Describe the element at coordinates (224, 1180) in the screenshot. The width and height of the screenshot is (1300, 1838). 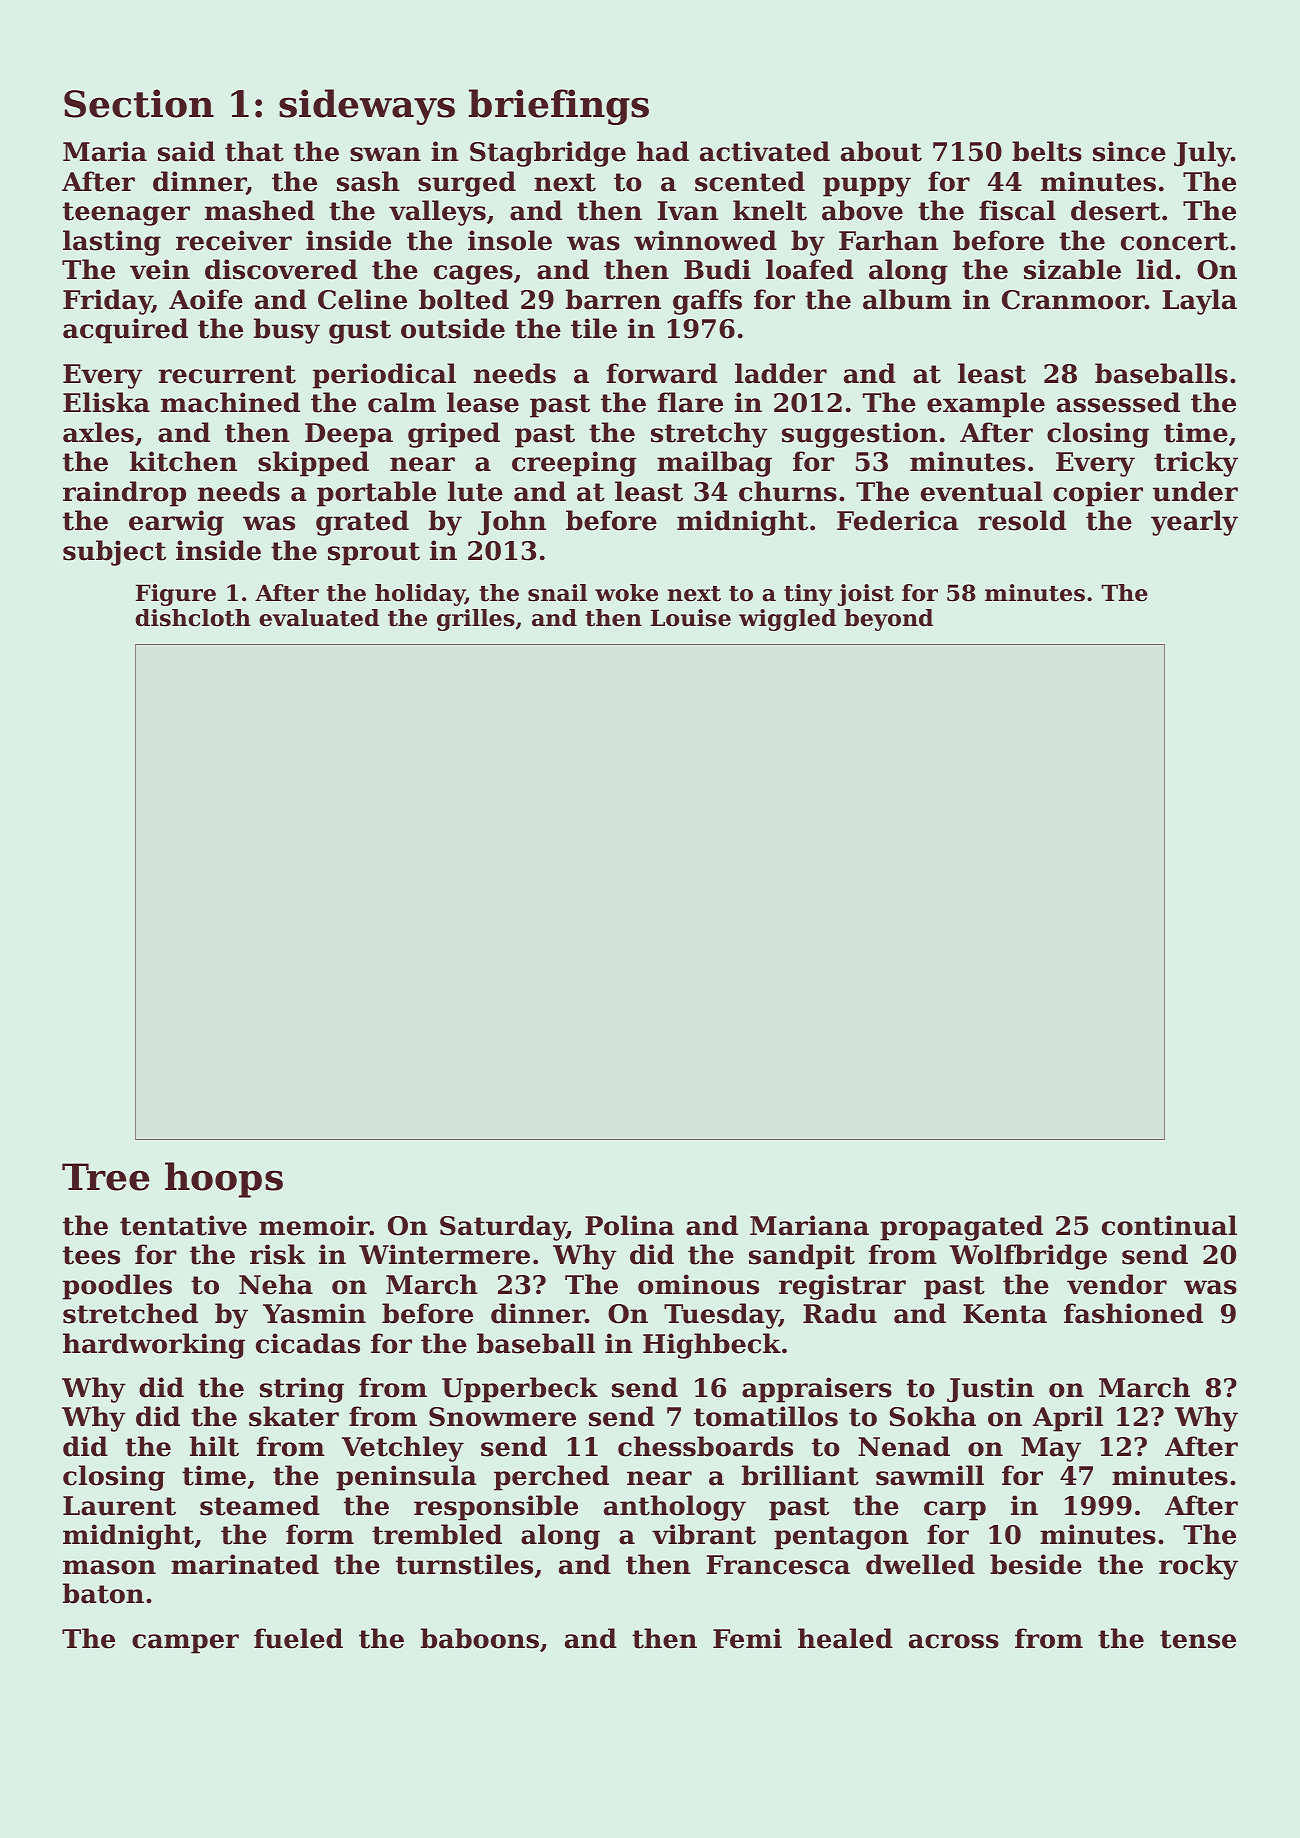
I see `hoops` at that location.
